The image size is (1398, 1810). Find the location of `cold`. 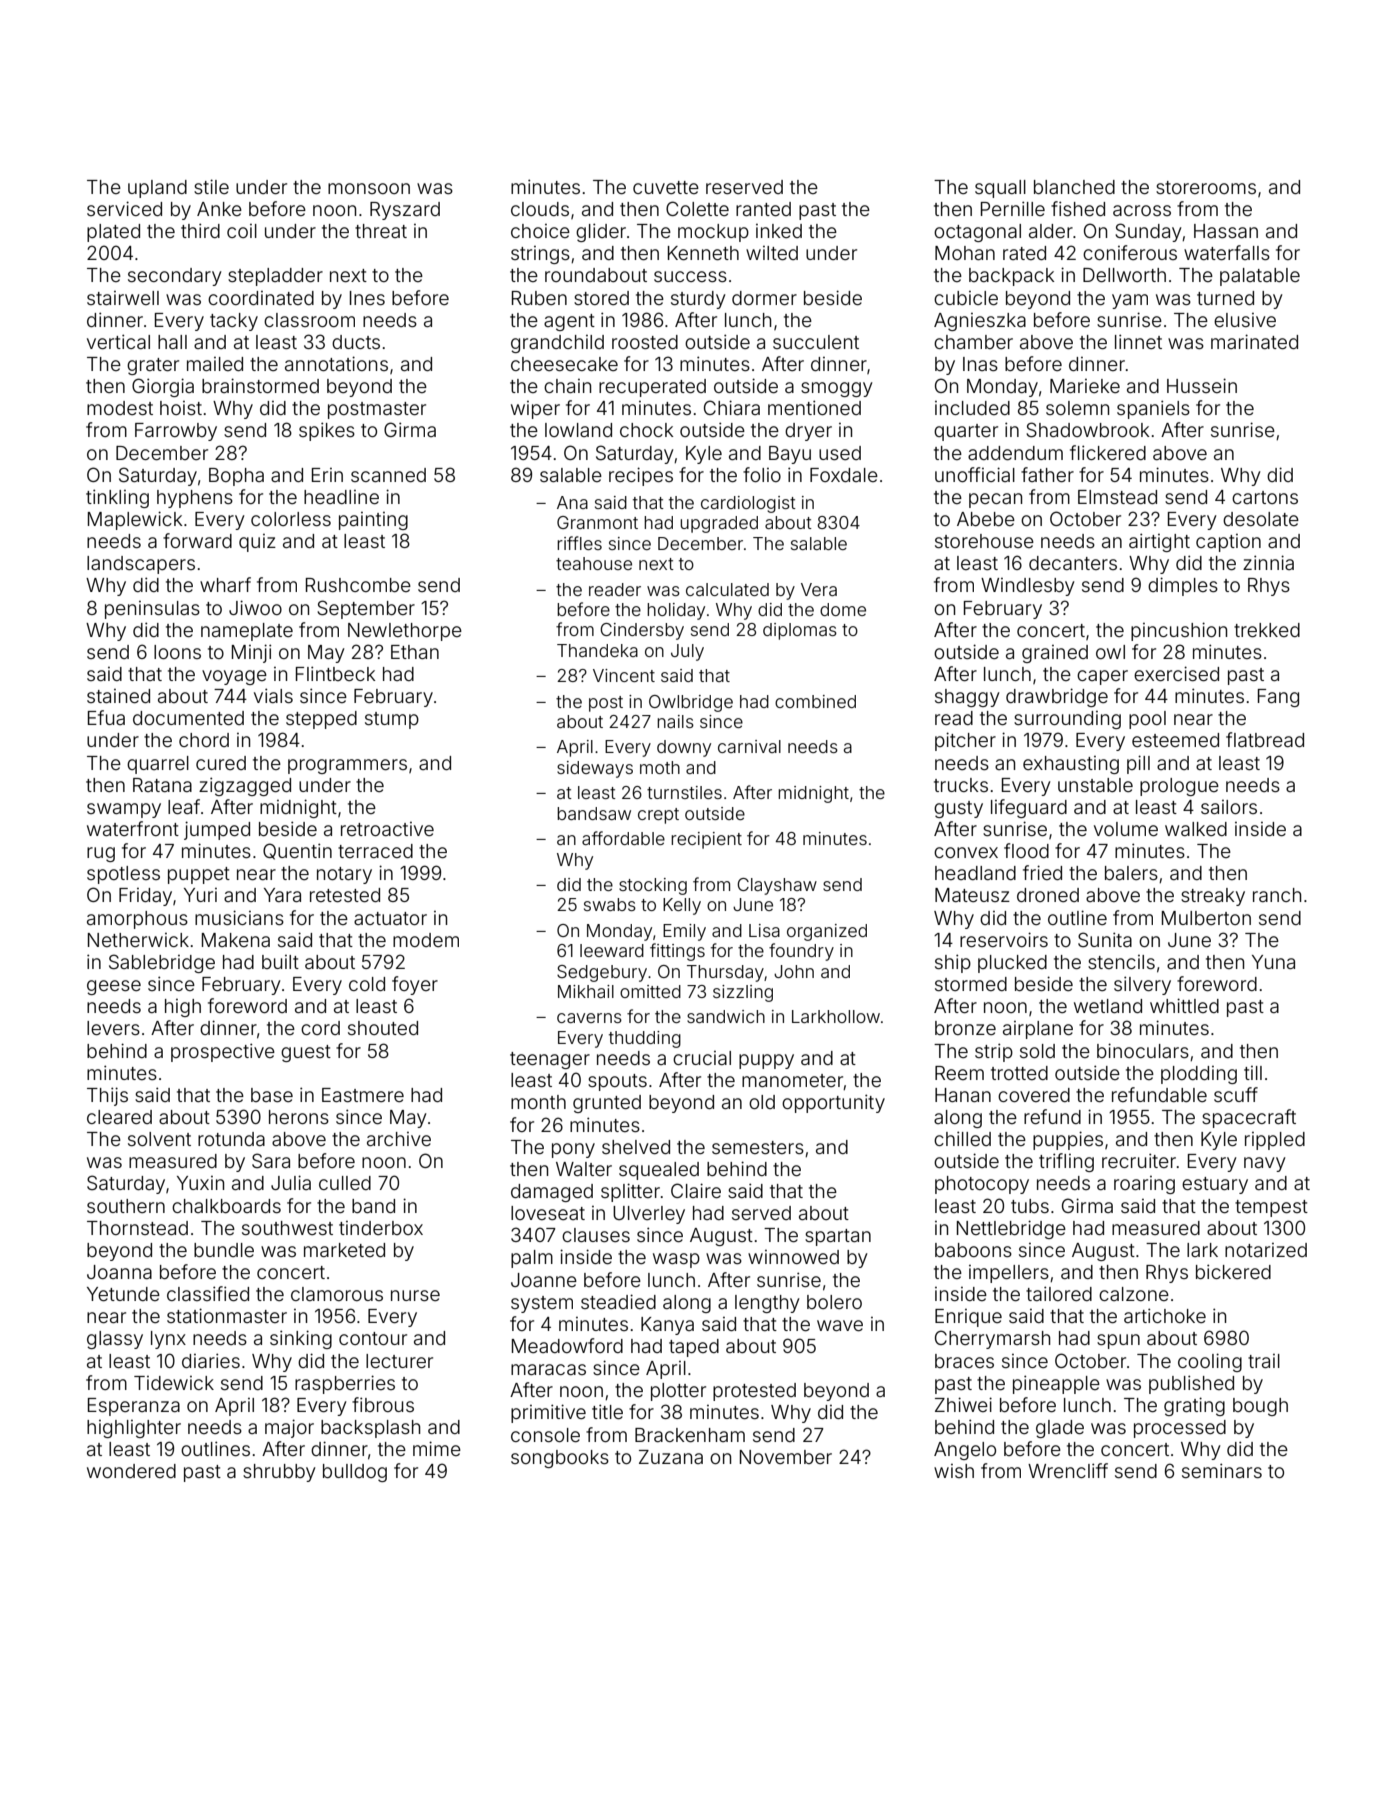

cold is located at coordinates (367, 984).
